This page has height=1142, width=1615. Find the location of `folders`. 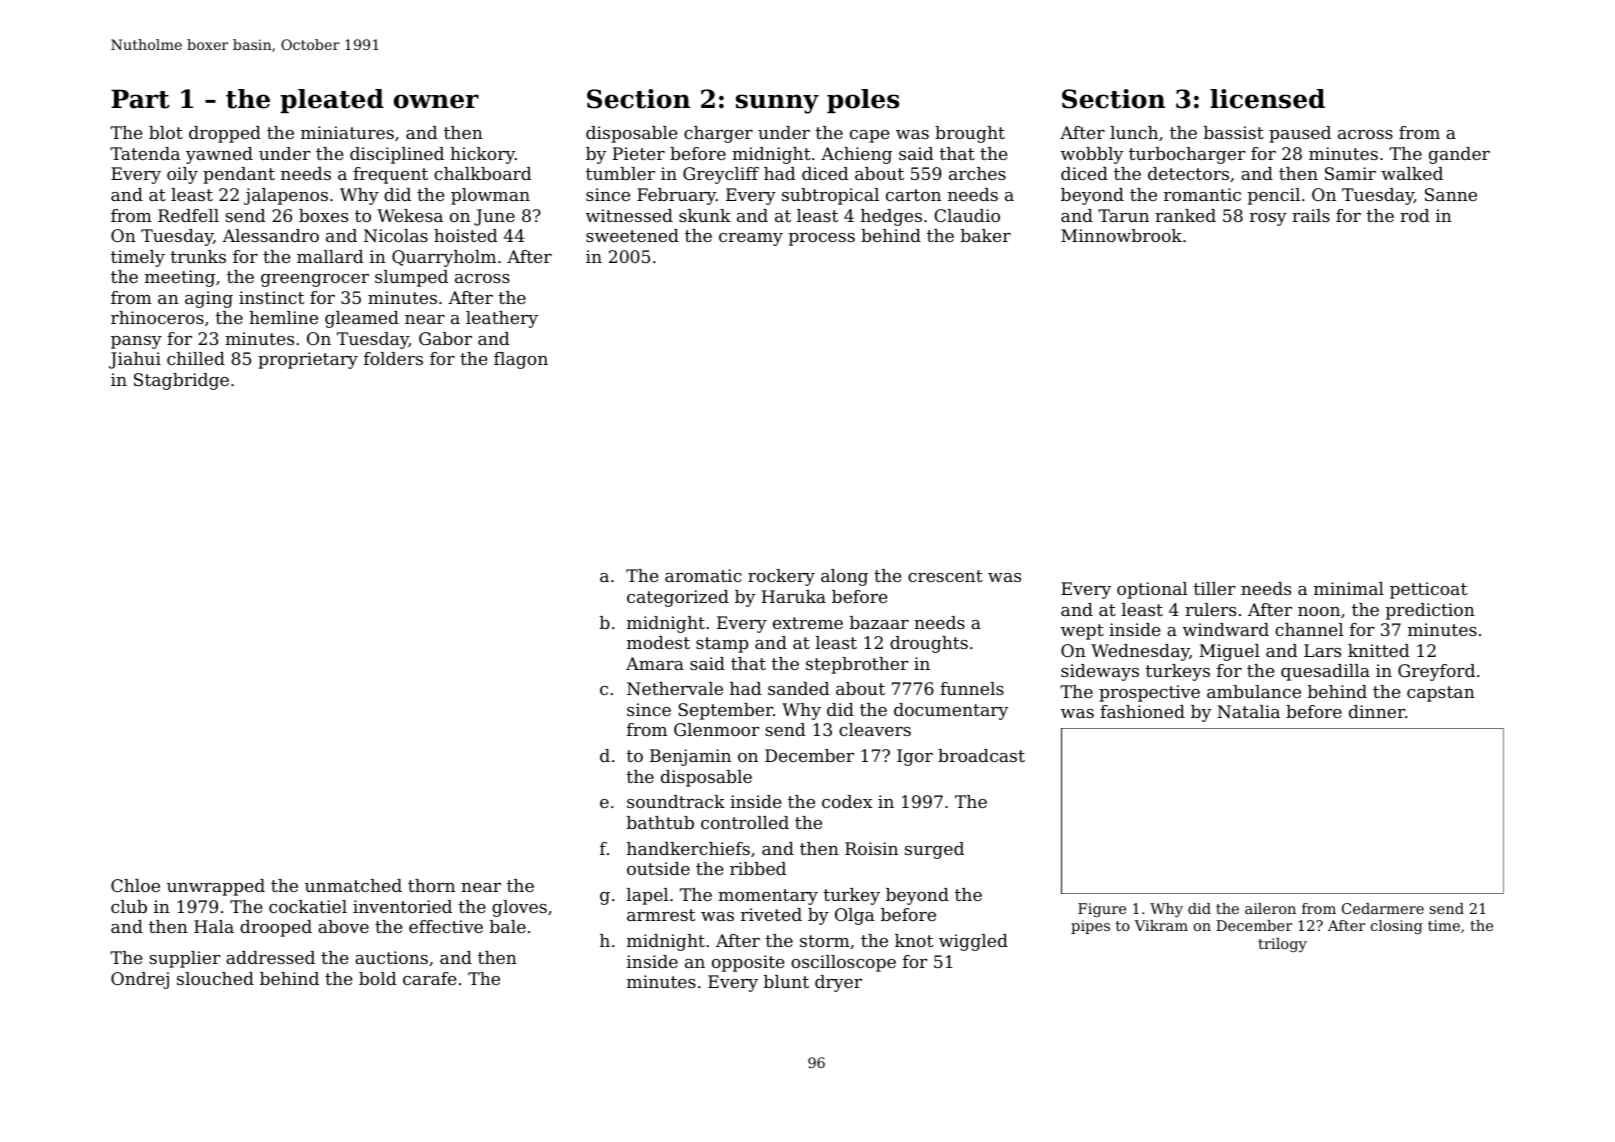

folders is located at coordinates (393, 358).
